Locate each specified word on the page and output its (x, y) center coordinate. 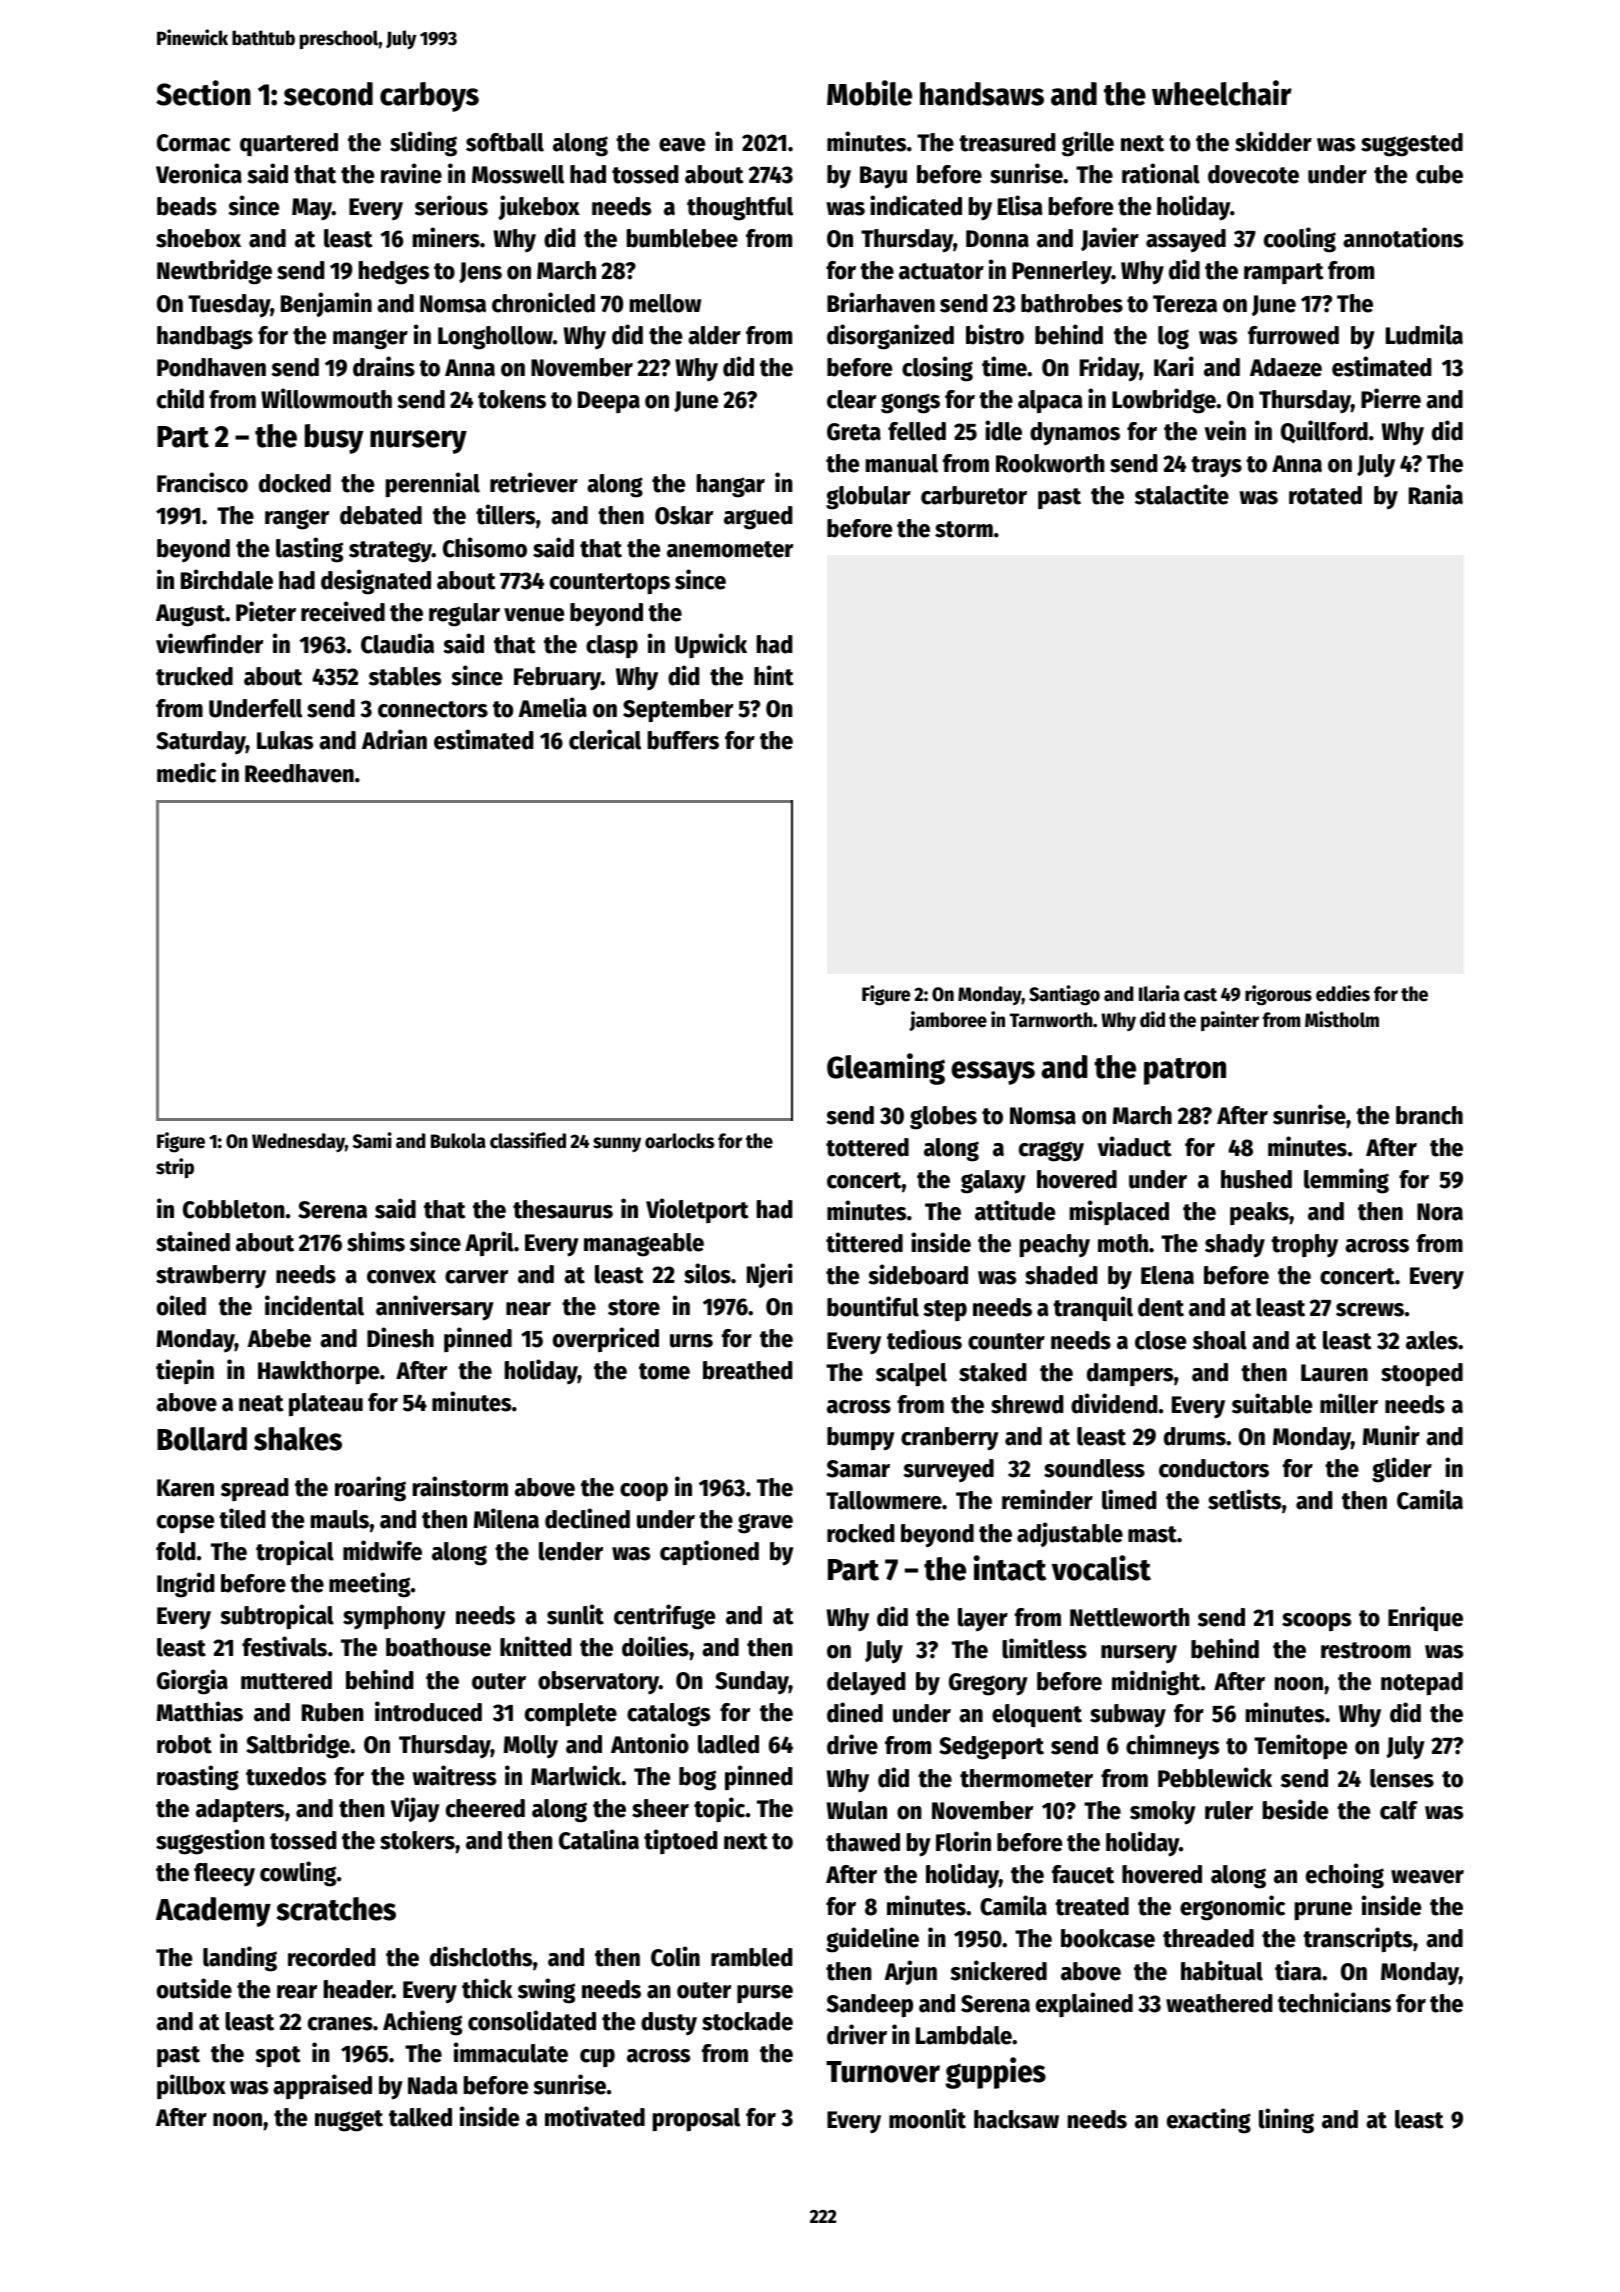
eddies (1343, 993)
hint (774, 675)
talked (420, 2117)
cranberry (950, 1439)
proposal (696, 2120)
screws (1370, 1310)
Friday (1109, 369)
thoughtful (740, 209)
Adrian (394, 739)
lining (1286, 2121)
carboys (429, 97)
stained (193, 1241)
